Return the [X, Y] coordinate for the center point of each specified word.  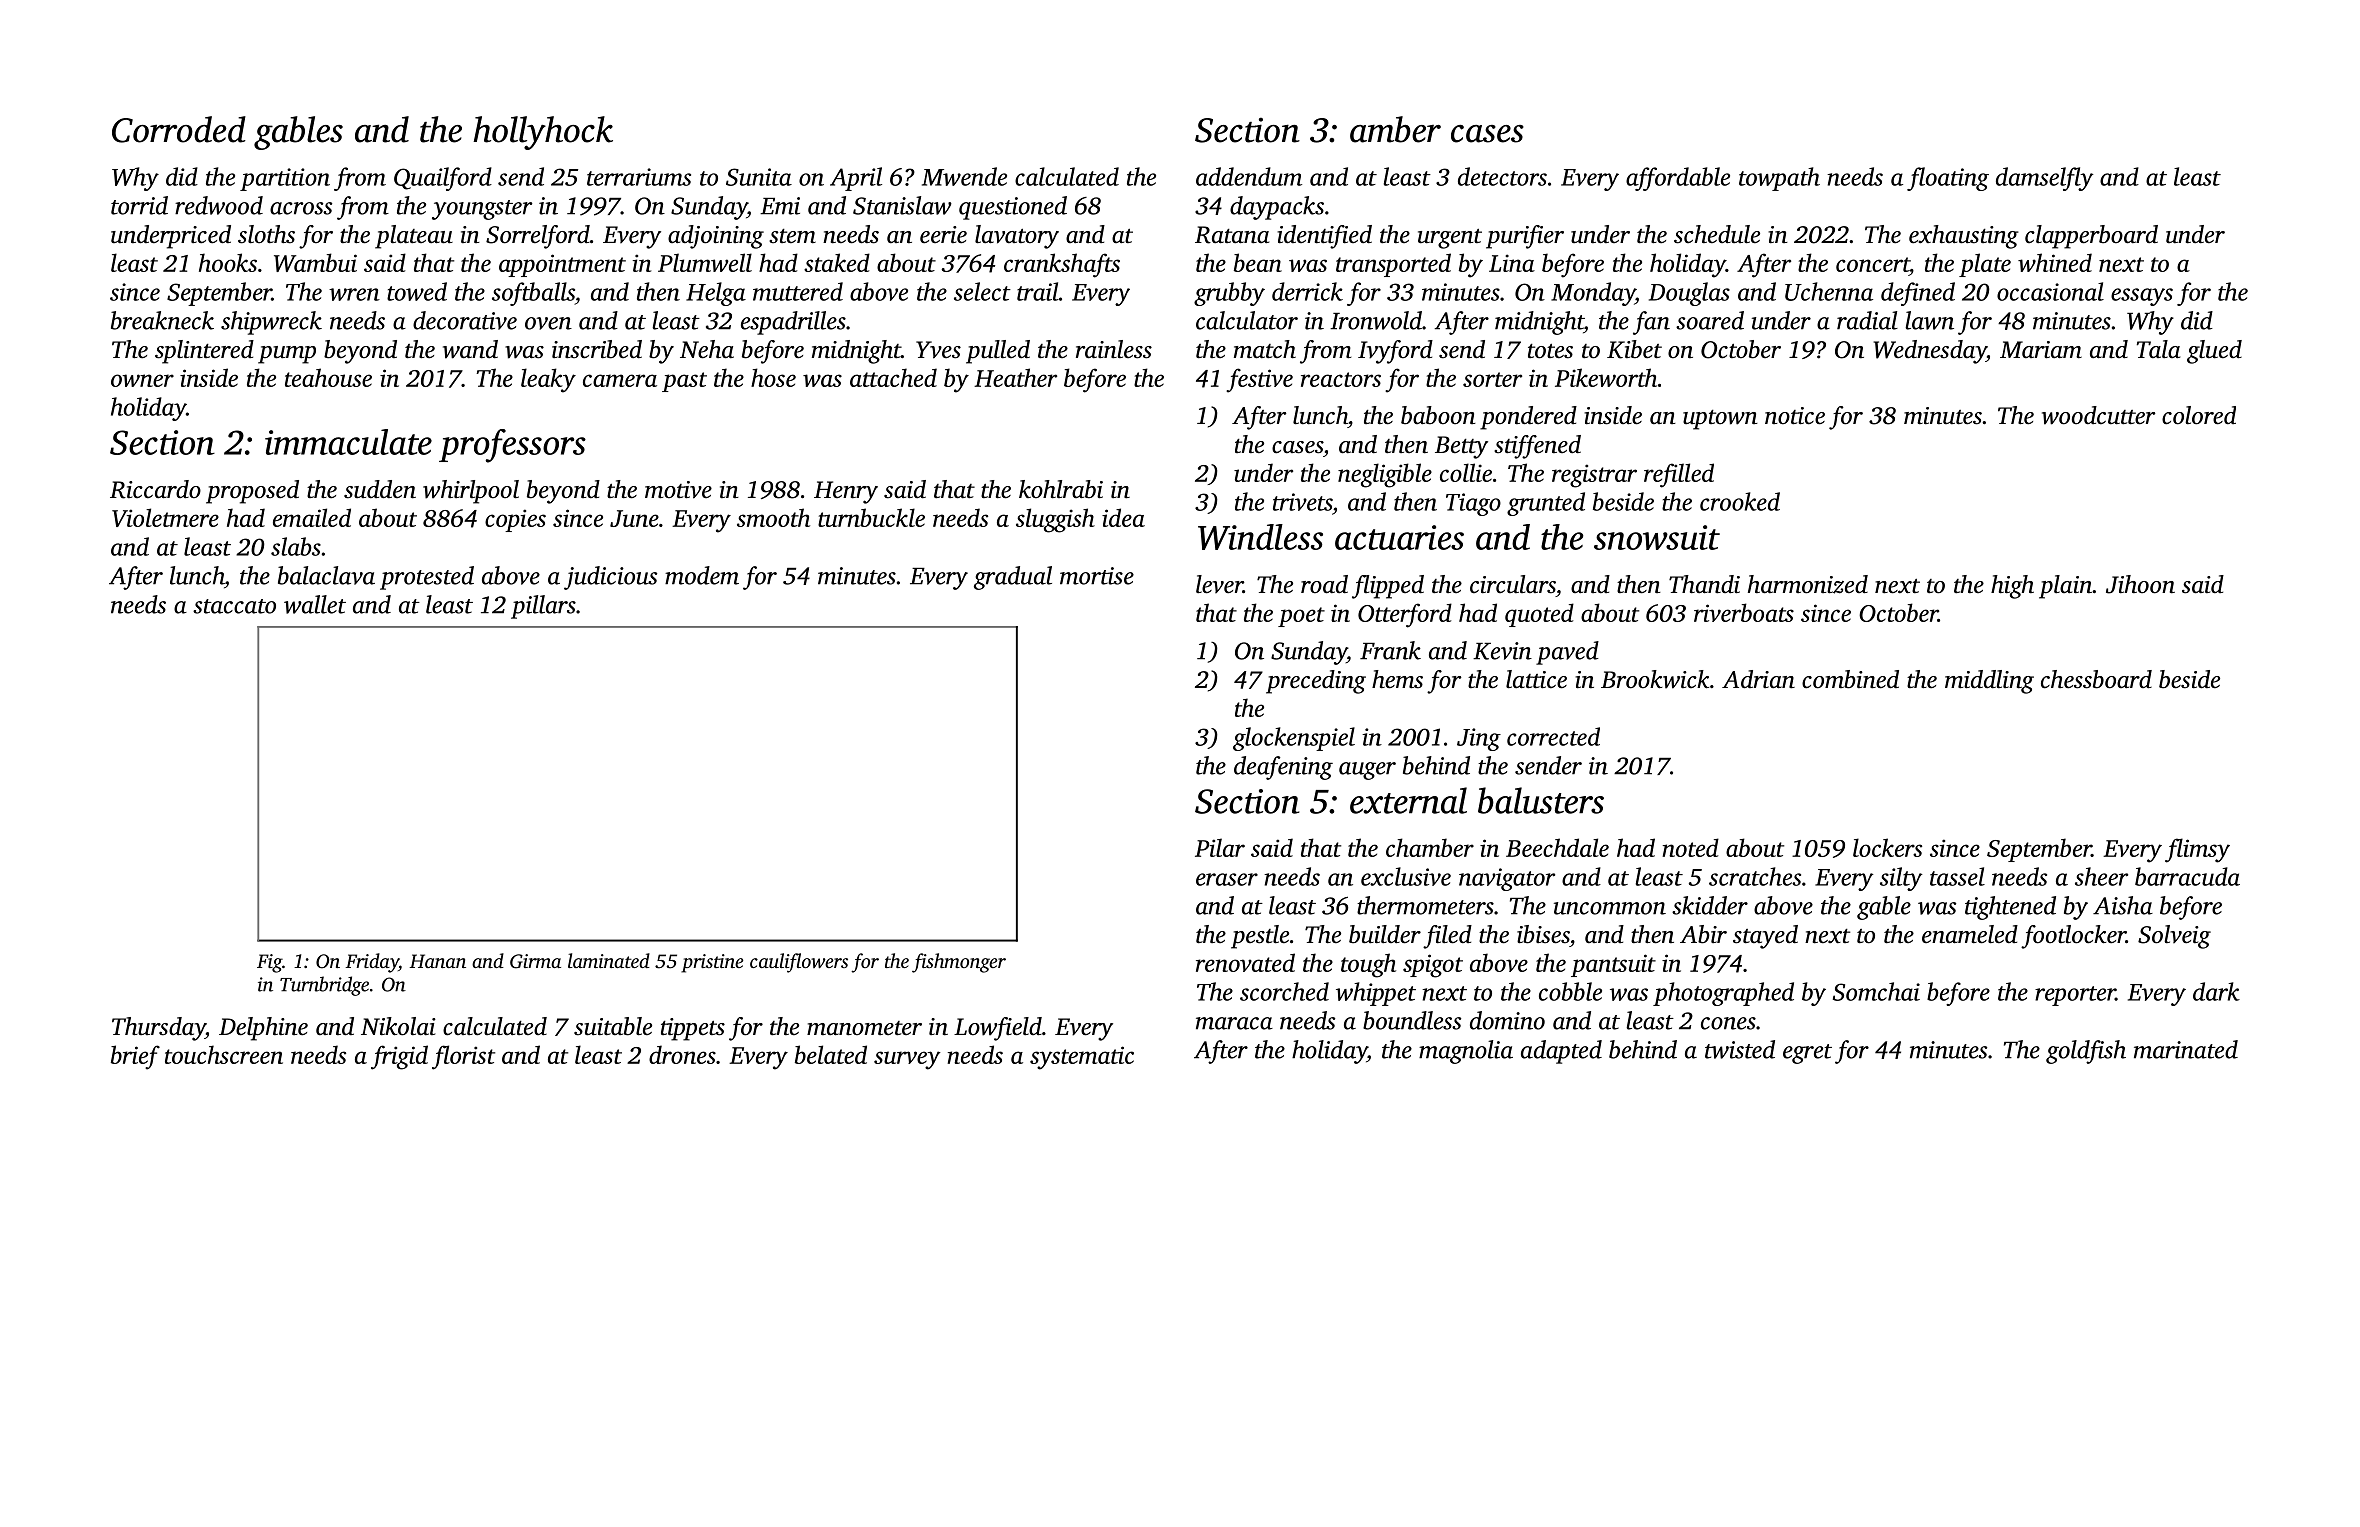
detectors [1502, 176]
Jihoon [2140, 584]
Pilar [1220, 847]
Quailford [443, 179]
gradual [1013, 578]
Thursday [159, 1029]
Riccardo [155, 489]
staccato [234, 606]
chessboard [2096, 679]
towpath [1779, 179]
